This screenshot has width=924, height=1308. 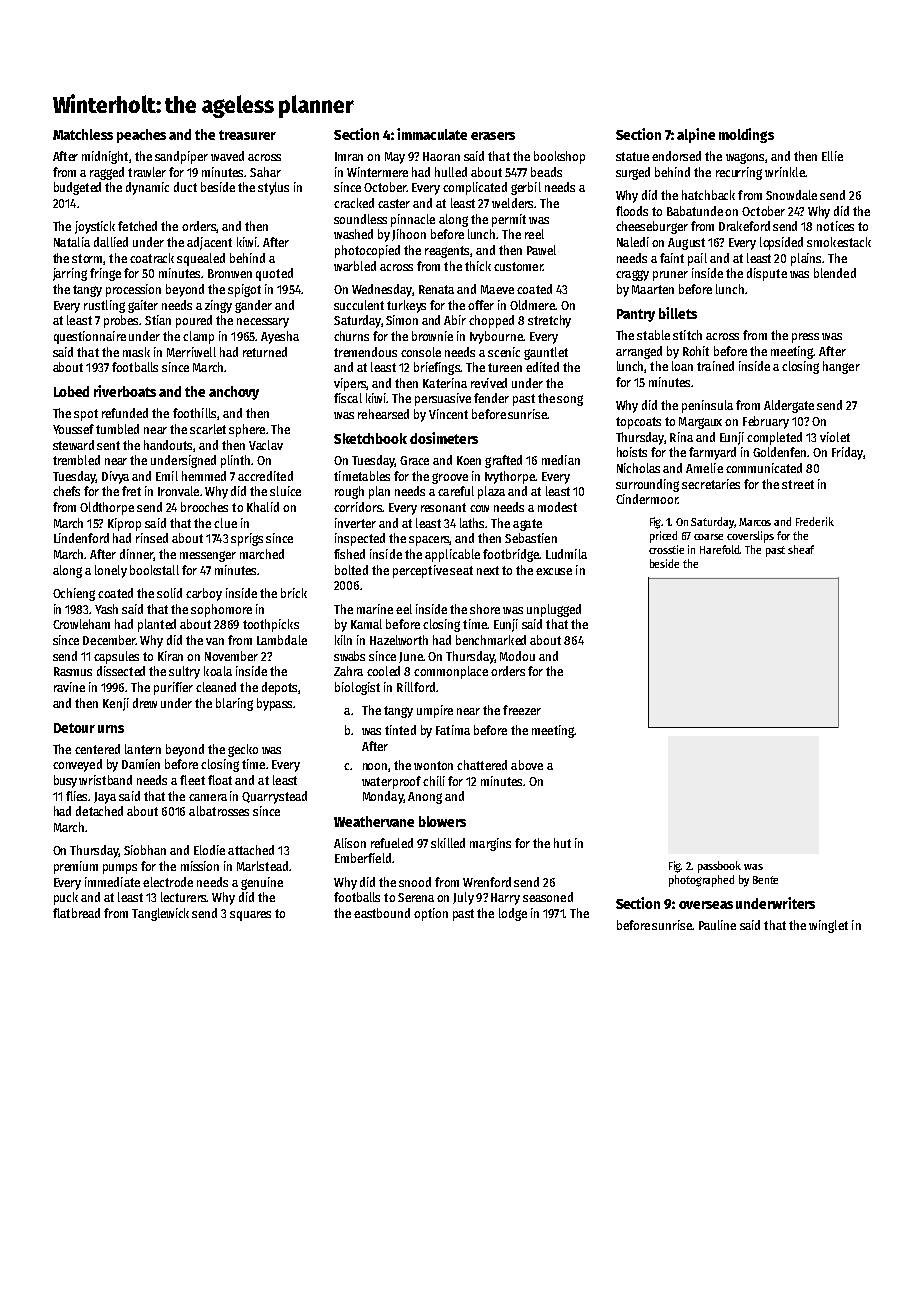 What do you see at coordinates (509, 220) in the screenshot?
I see `permit` at bounding box center [509, 220].
